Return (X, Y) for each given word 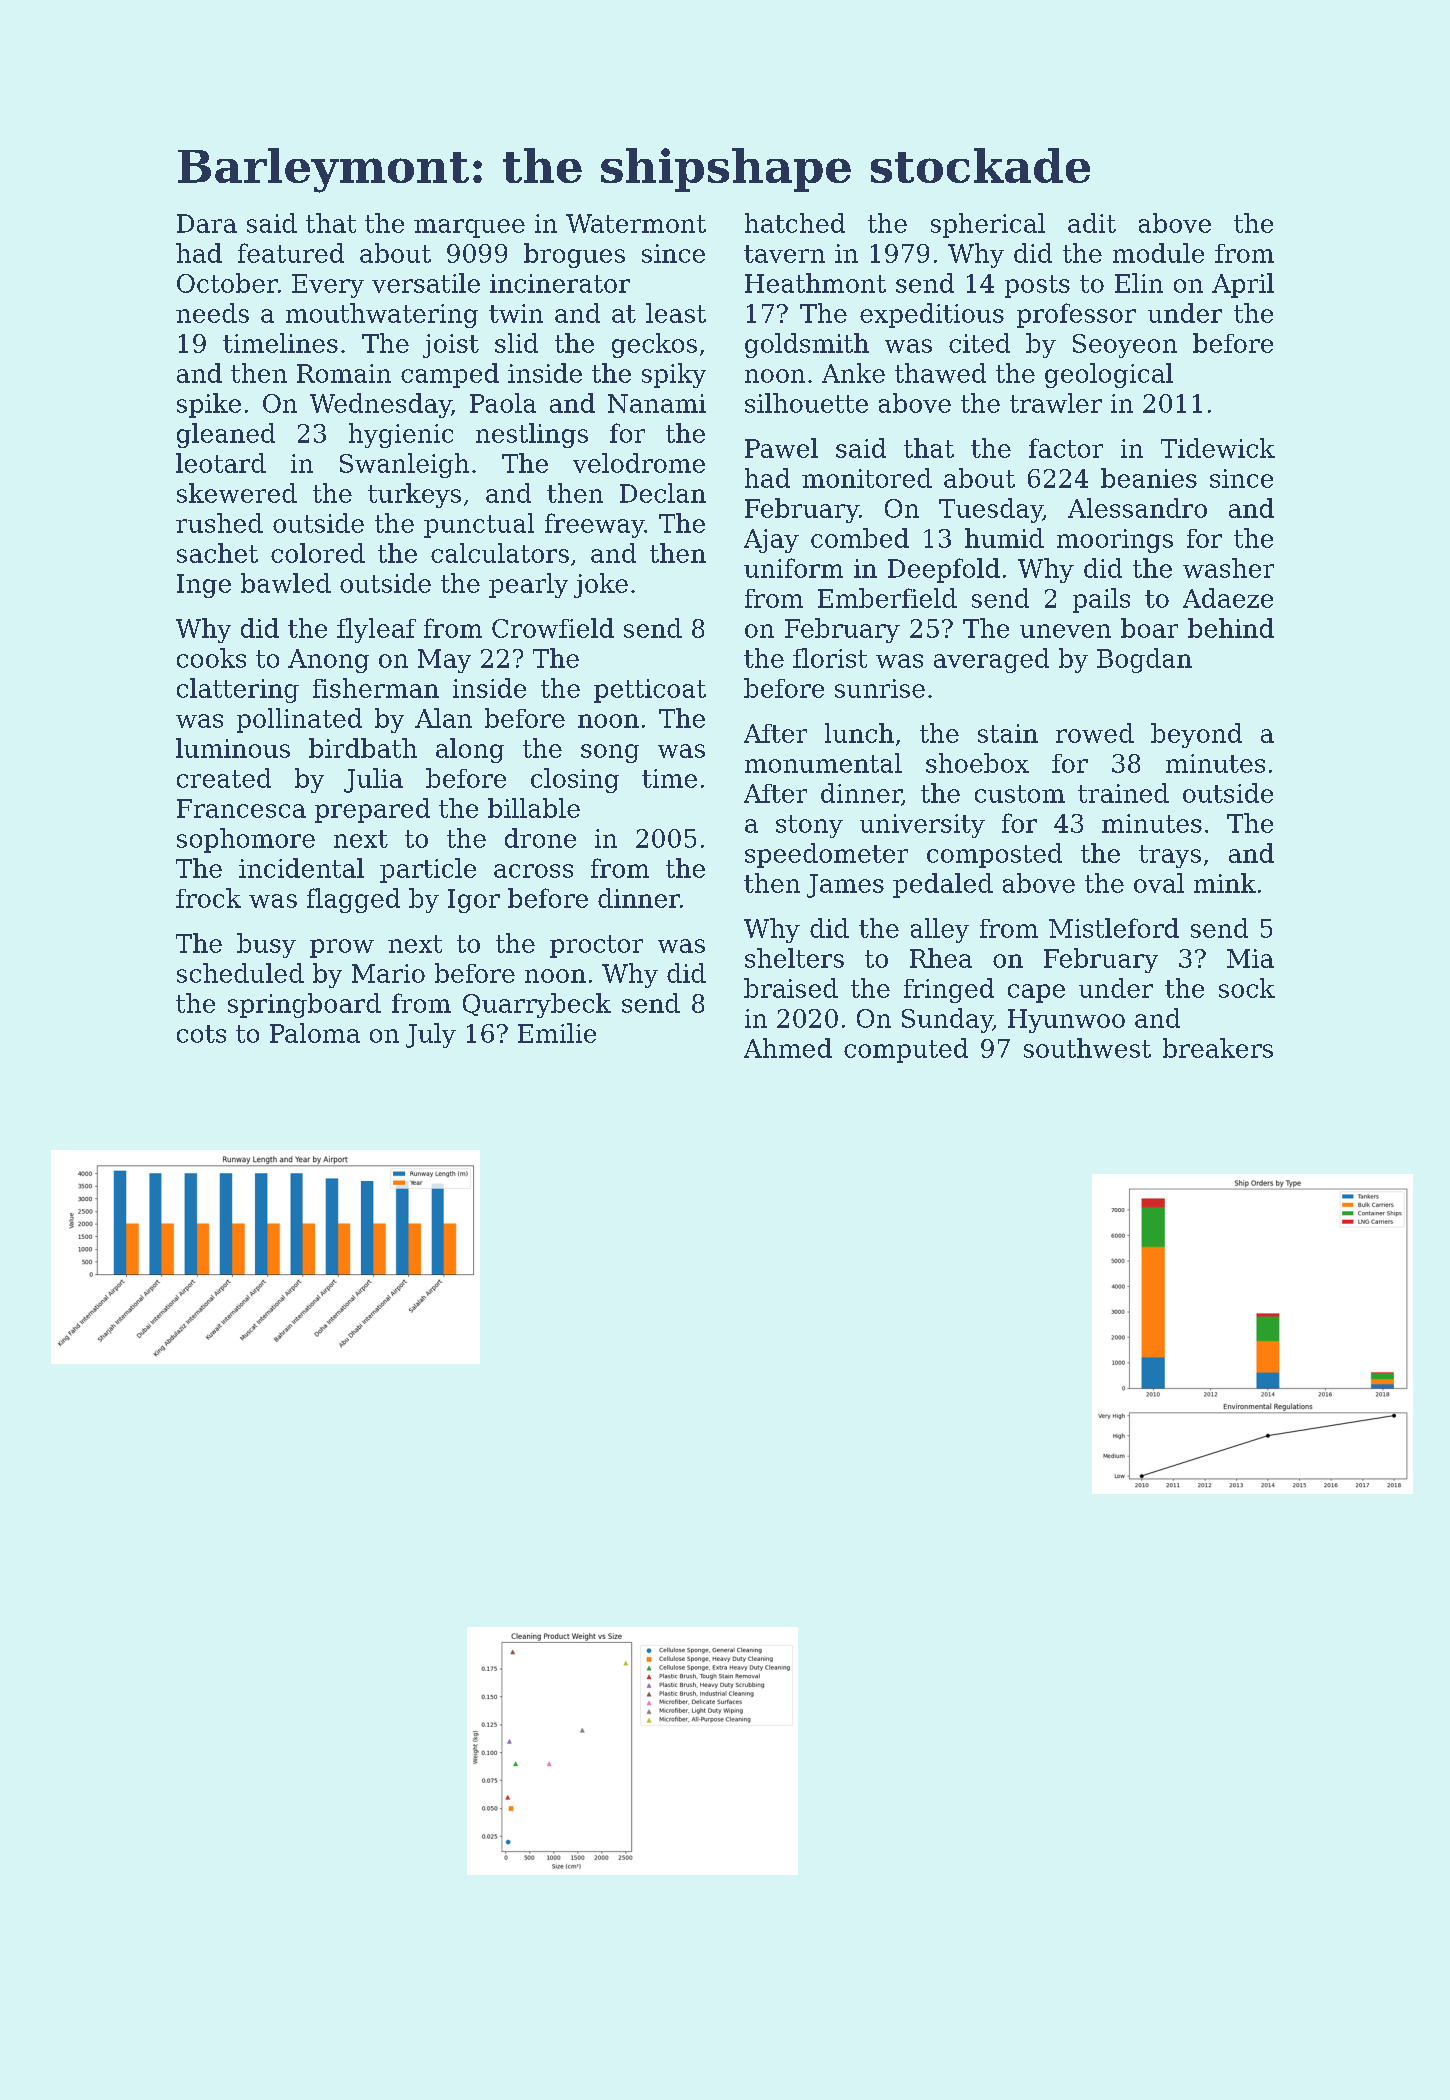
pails (1101, 600)
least (676, 313)
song (610, 753)
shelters (794, 958)
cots (201, 1034)
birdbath (363, 748)
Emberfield (887, 598)
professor (1076, 315)
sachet (217, 553)
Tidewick (1218, 448)
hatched (795, 223)
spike (209, 405)
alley (940, 930)
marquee (469, 228)
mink (1225, 883)
